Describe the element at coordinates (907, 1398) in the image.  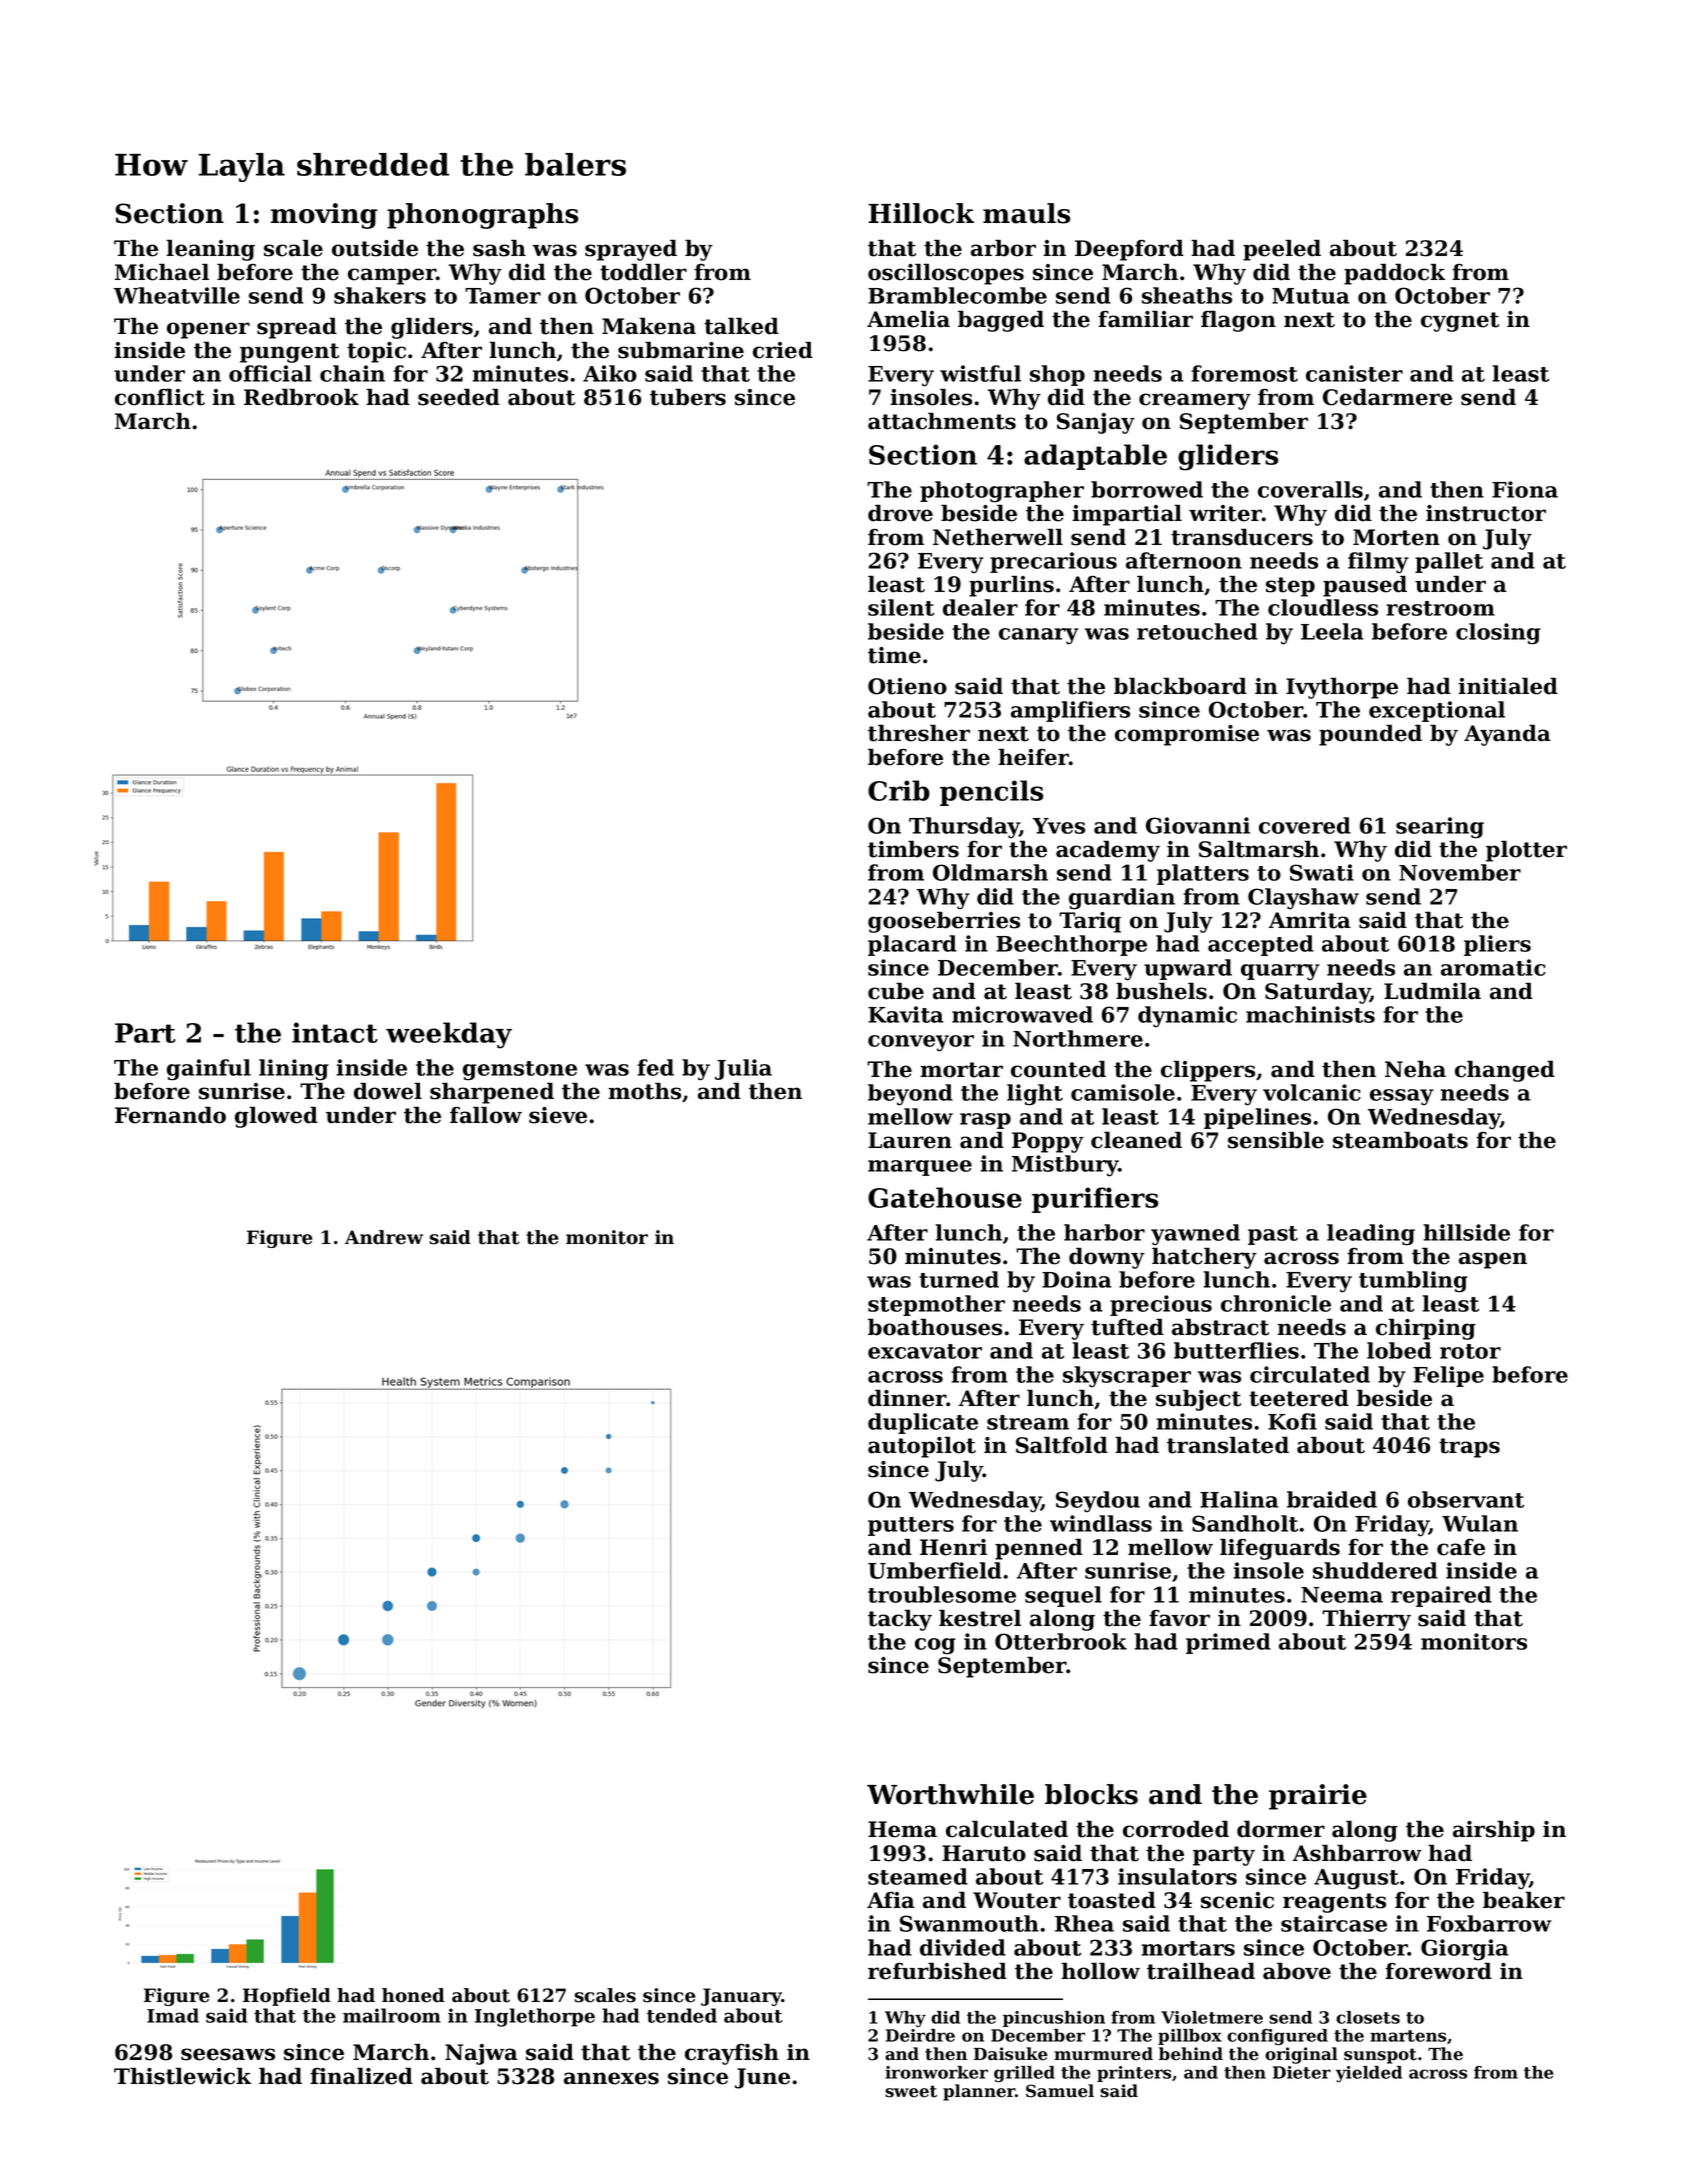
I see `dinner` at that location.
